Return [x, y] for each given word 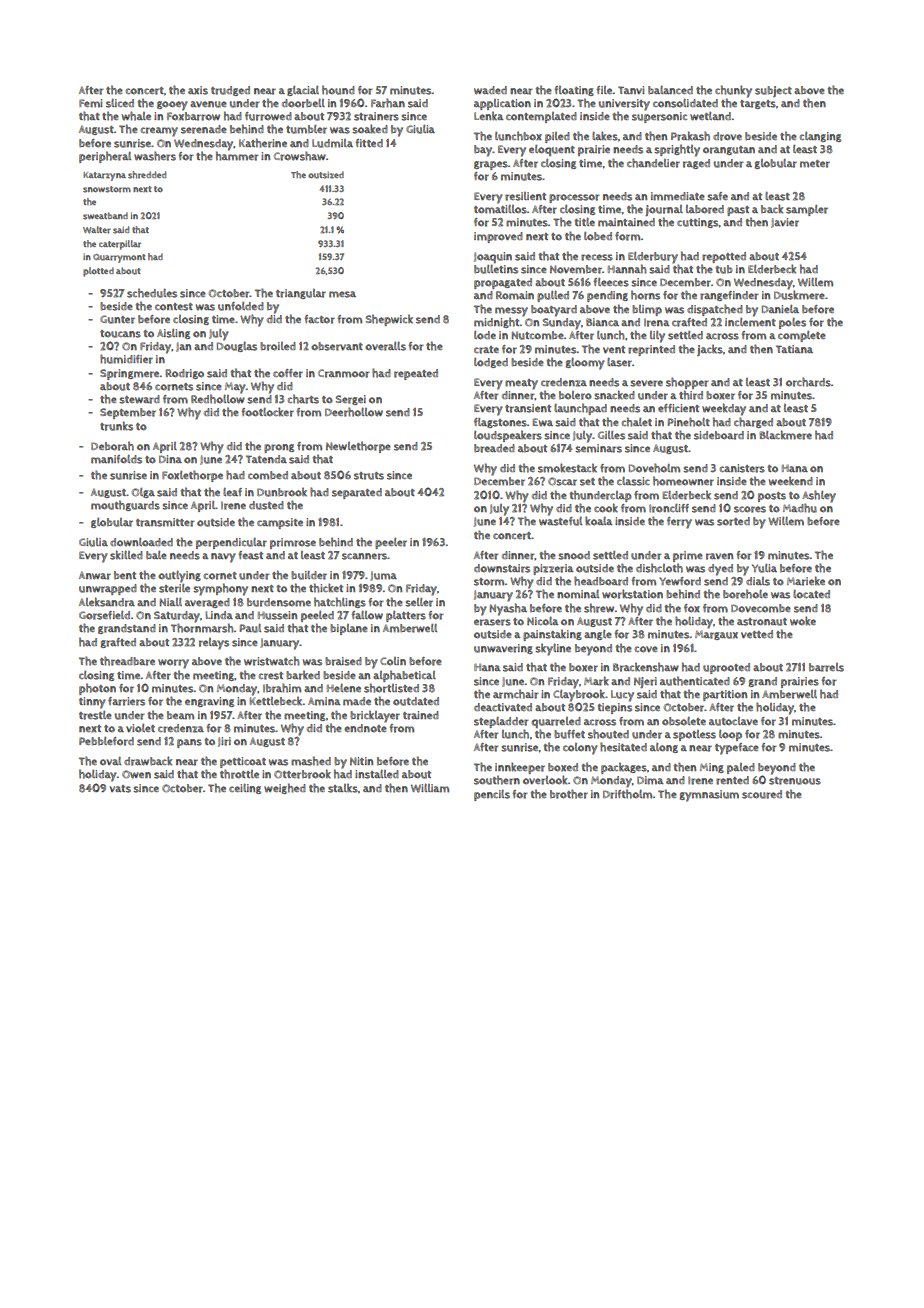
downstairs [502, 568]
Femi [90, 103]
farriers [126, 701]
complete [802, 336]
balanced [670, 90]
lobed [598, 236]
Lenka [489, 115]
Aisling [173, 334]
